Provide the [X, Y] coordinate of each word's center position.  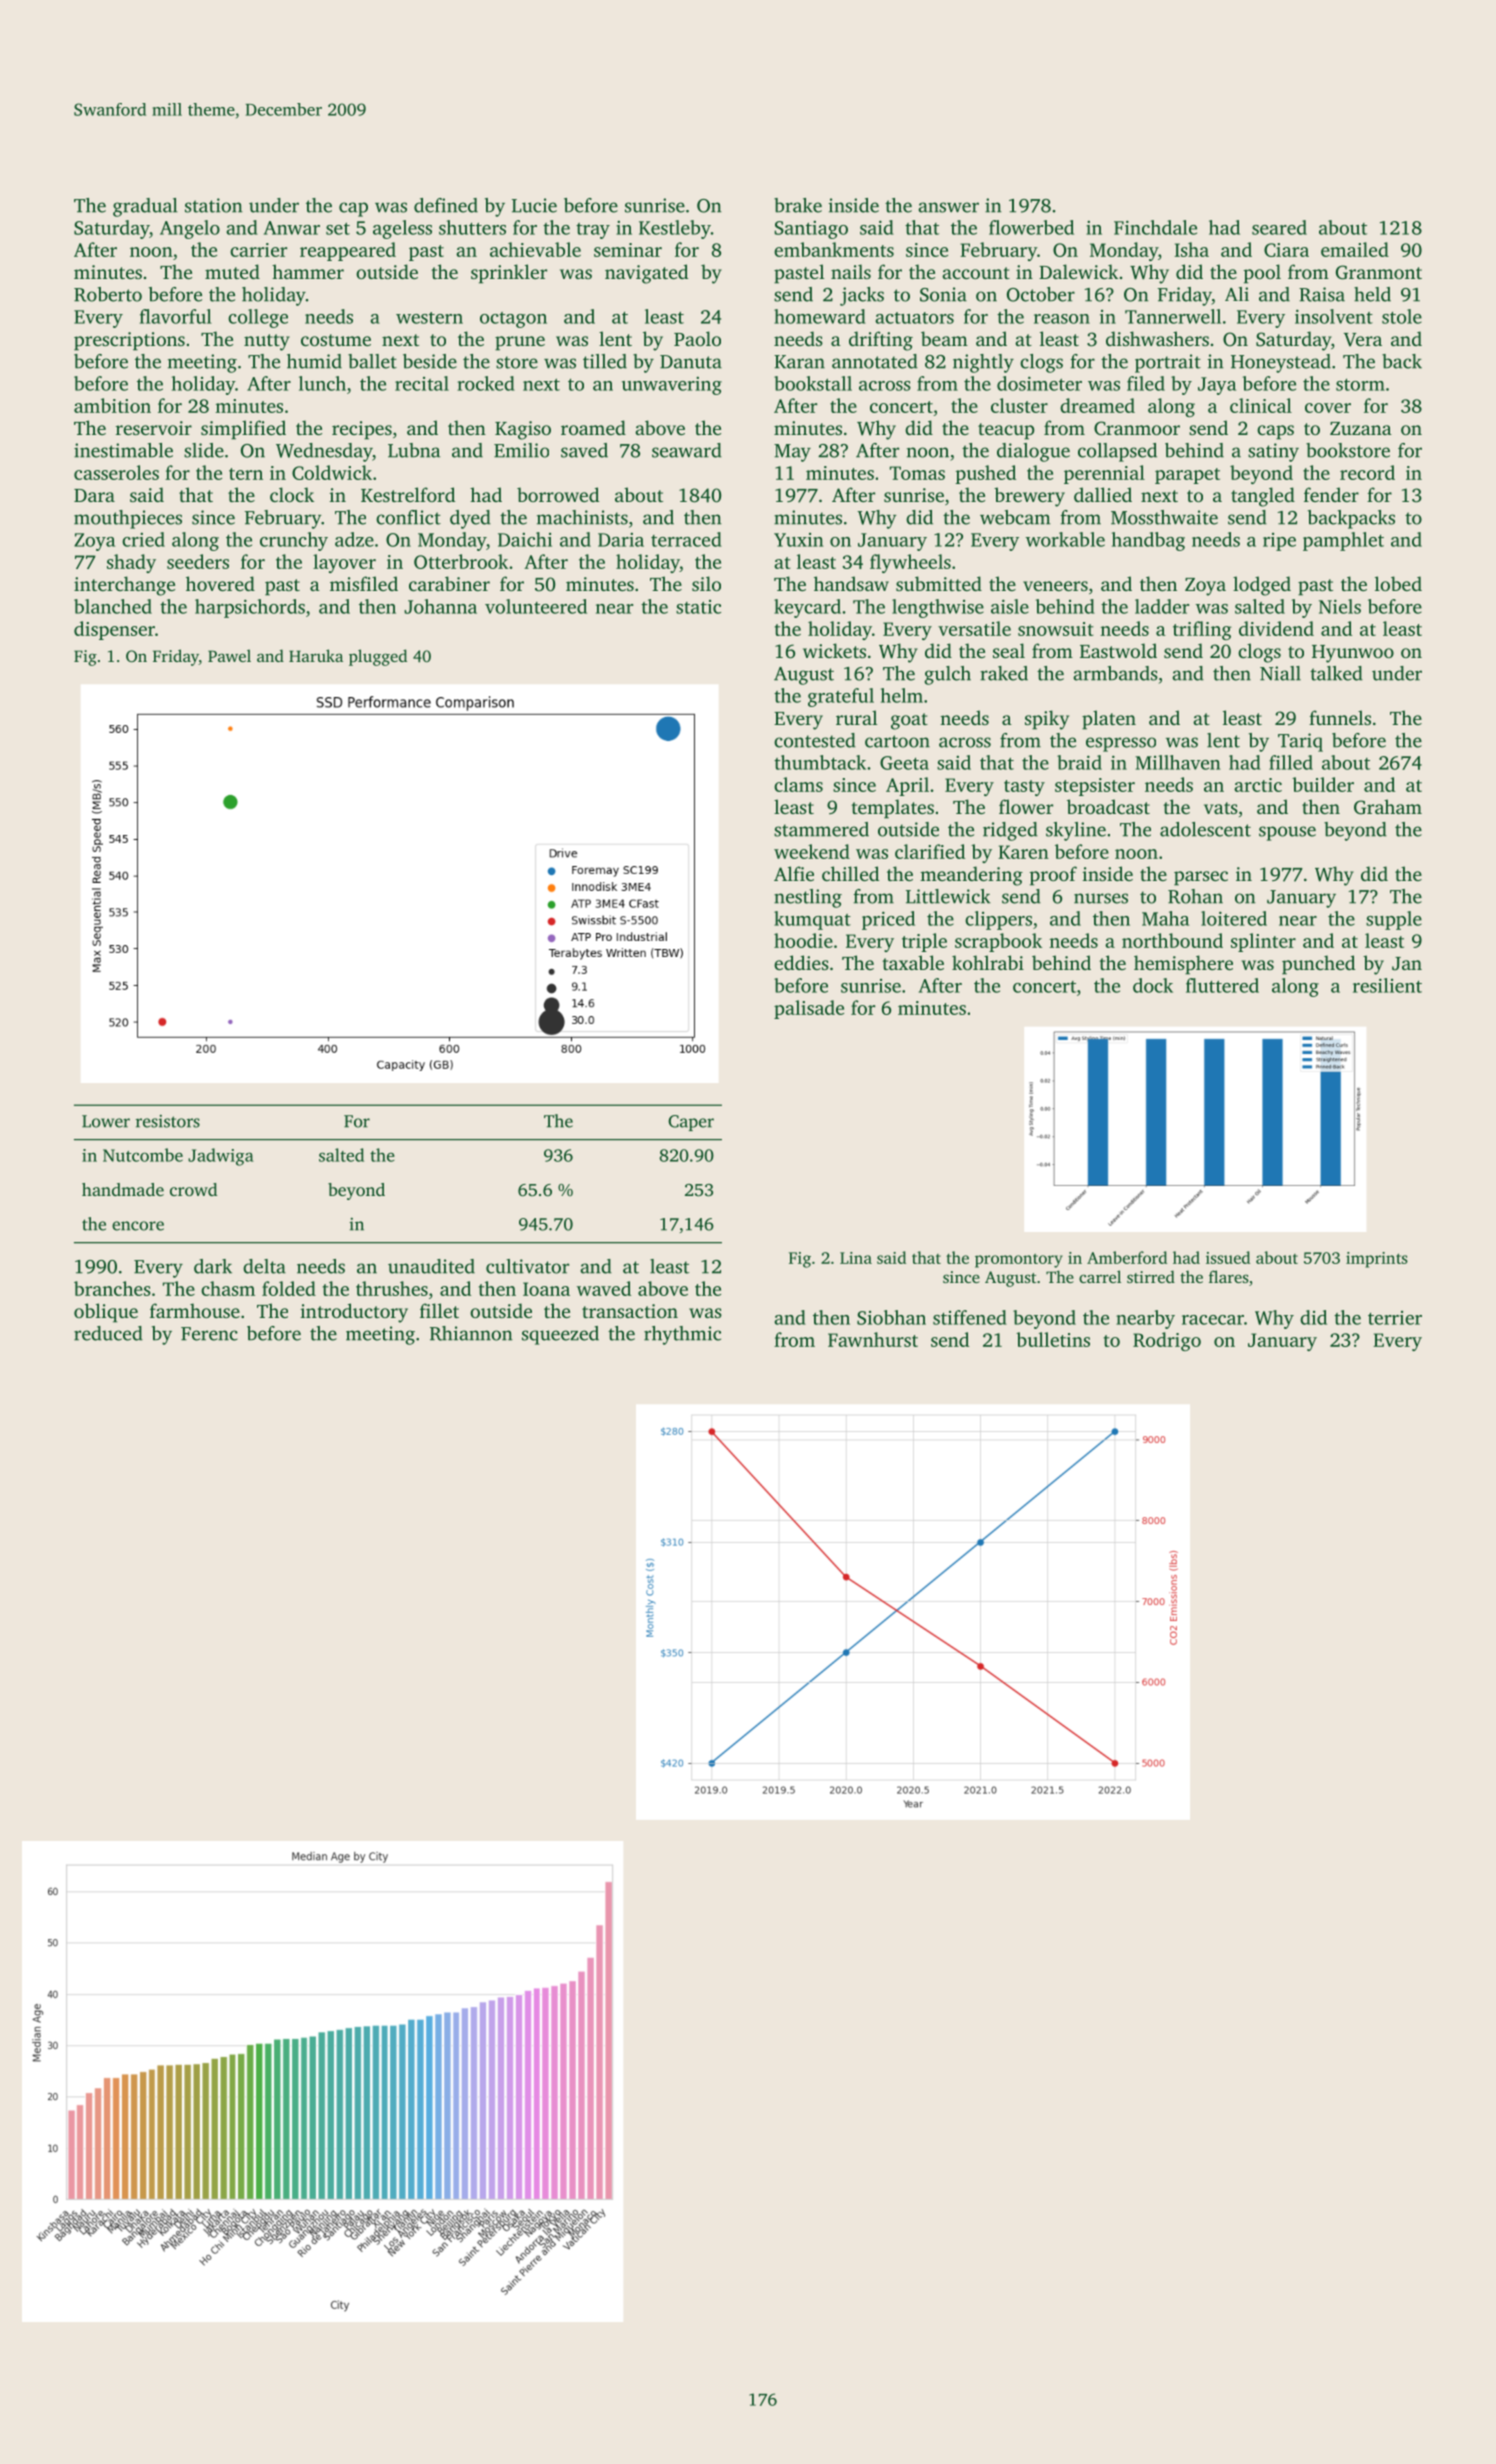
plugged [378, 657]
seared [1279, 227]
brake [798, 205]
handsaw [851, 583]
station [213, 205]
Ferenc [209, 1334]
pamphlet [1343, 541]
